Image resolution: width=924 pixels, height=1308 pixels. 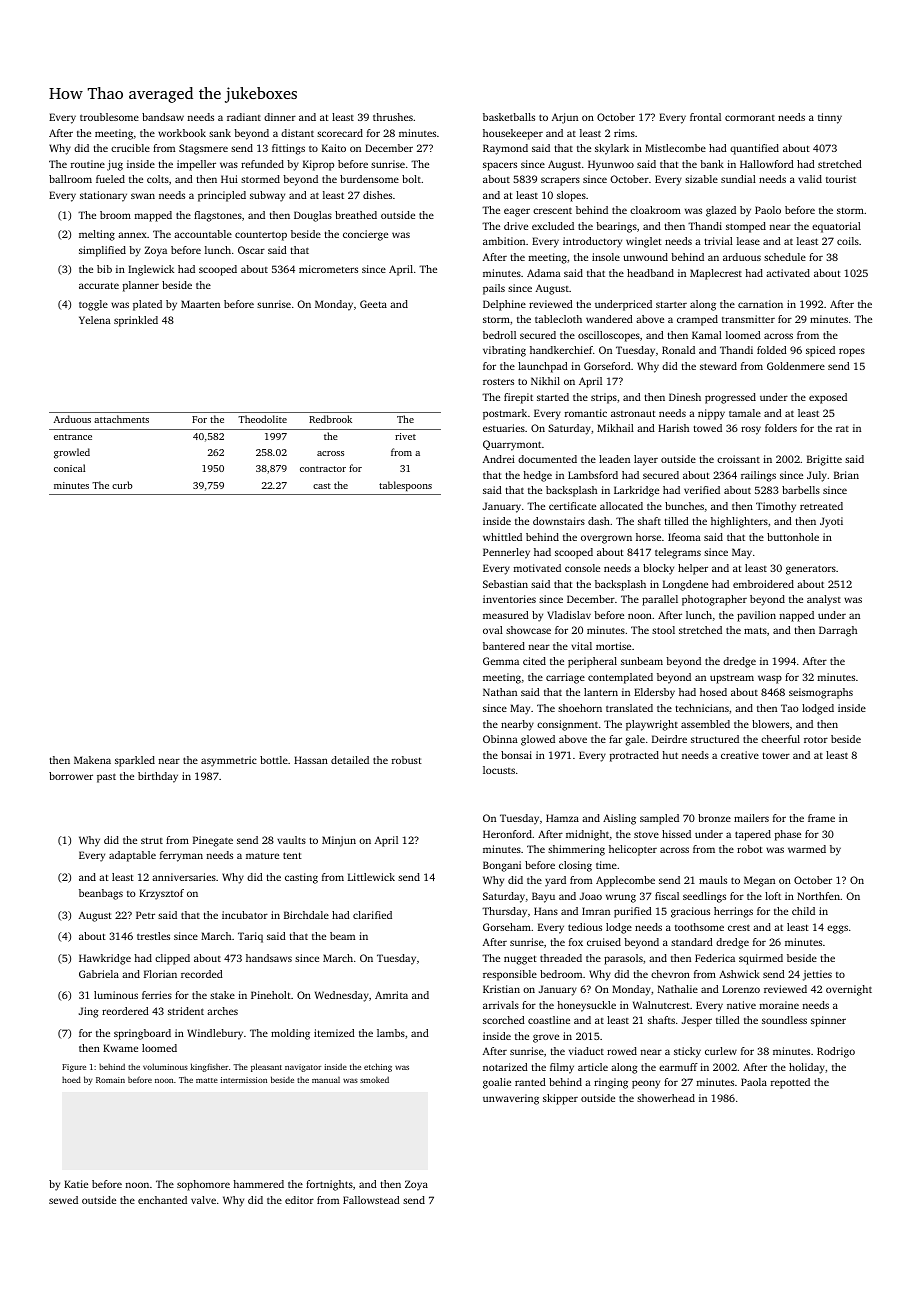 I want to click on kingfisher, so click(x=209, y=1067).
